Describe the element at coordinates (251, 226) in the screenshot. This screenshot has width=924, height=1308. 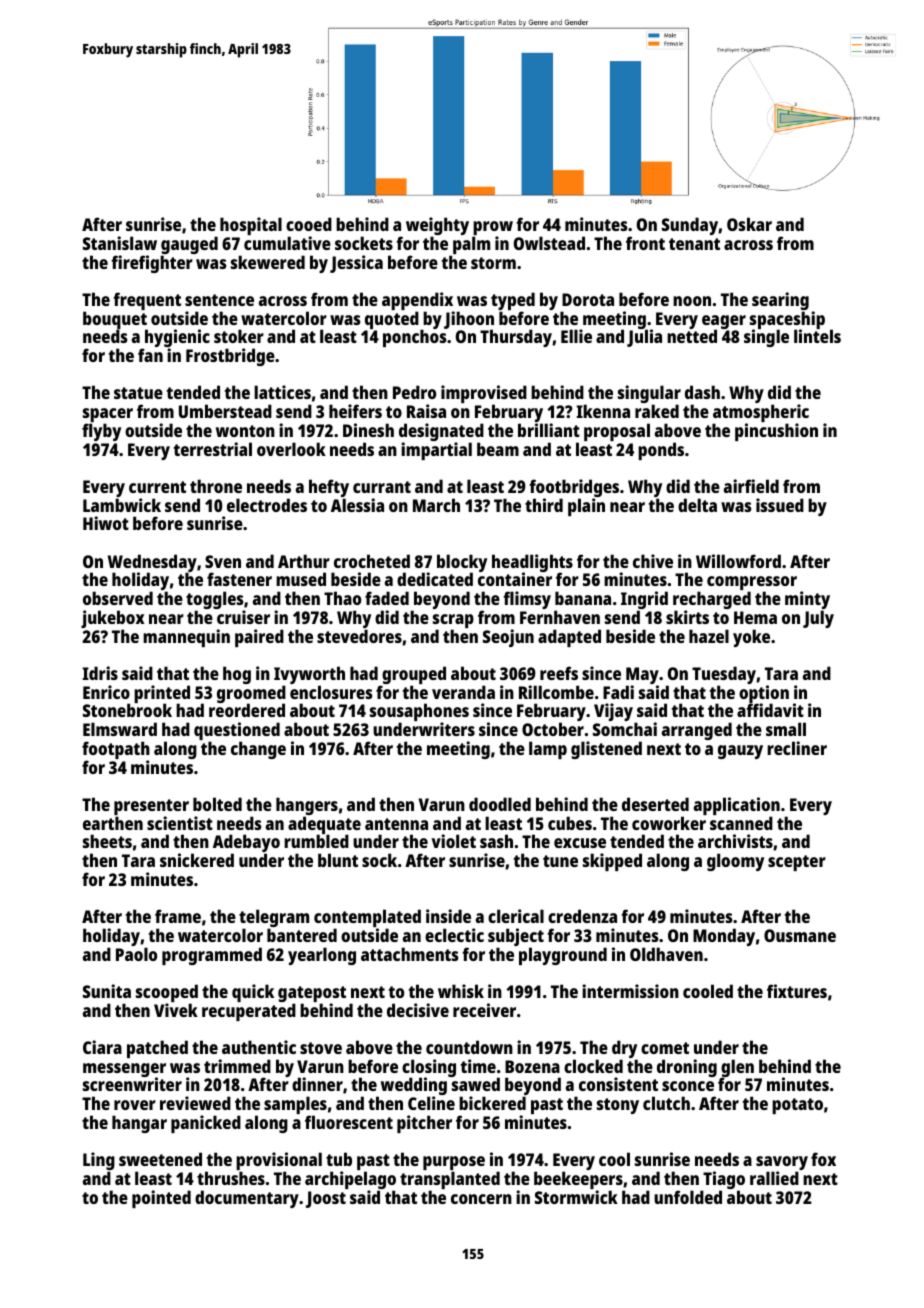
I see `hospital` at that location.
